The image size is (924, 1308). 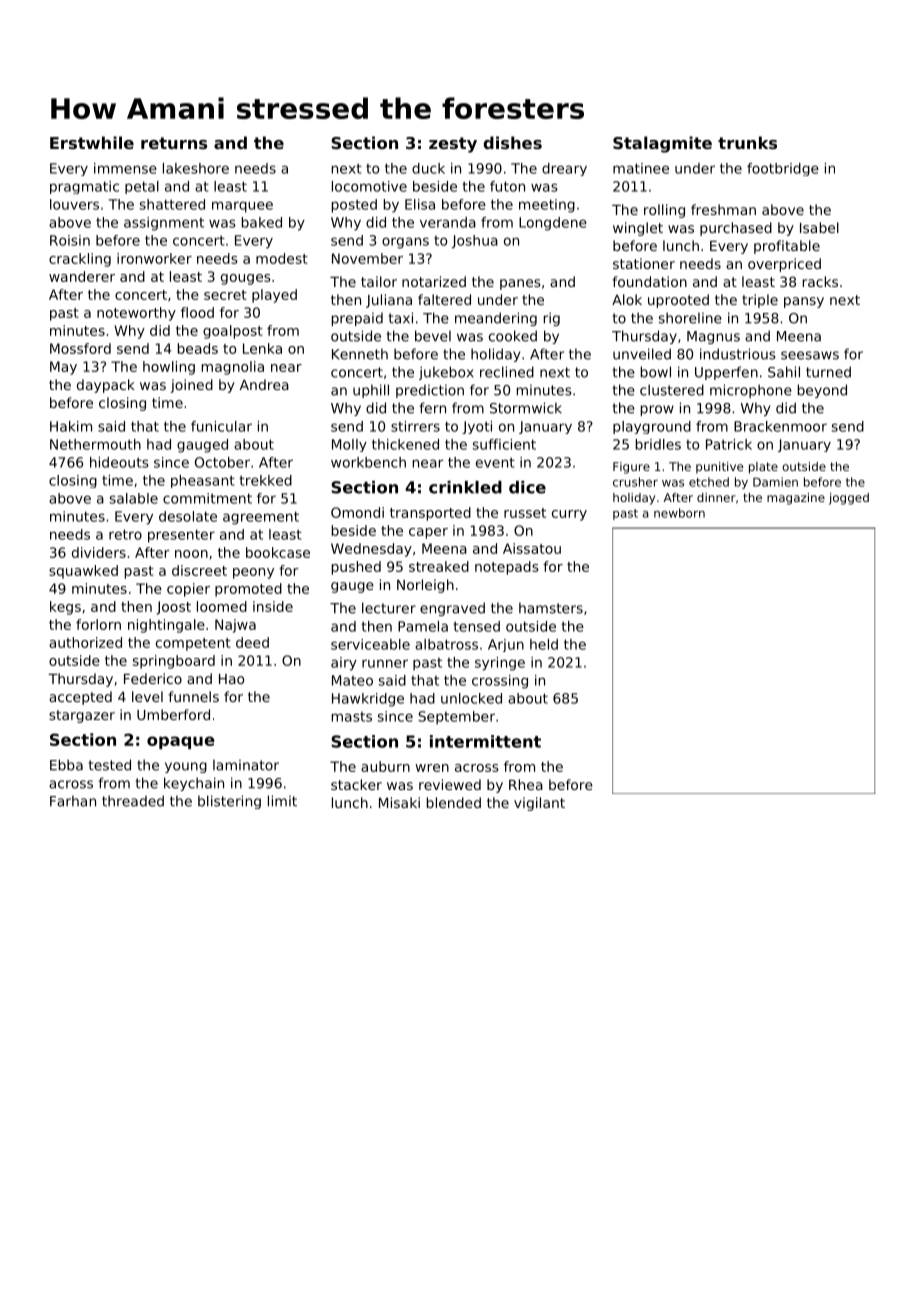 What do you see at coordinates (229, 802) in the page?
I see `blistering` at bounding box center [229, 802].
